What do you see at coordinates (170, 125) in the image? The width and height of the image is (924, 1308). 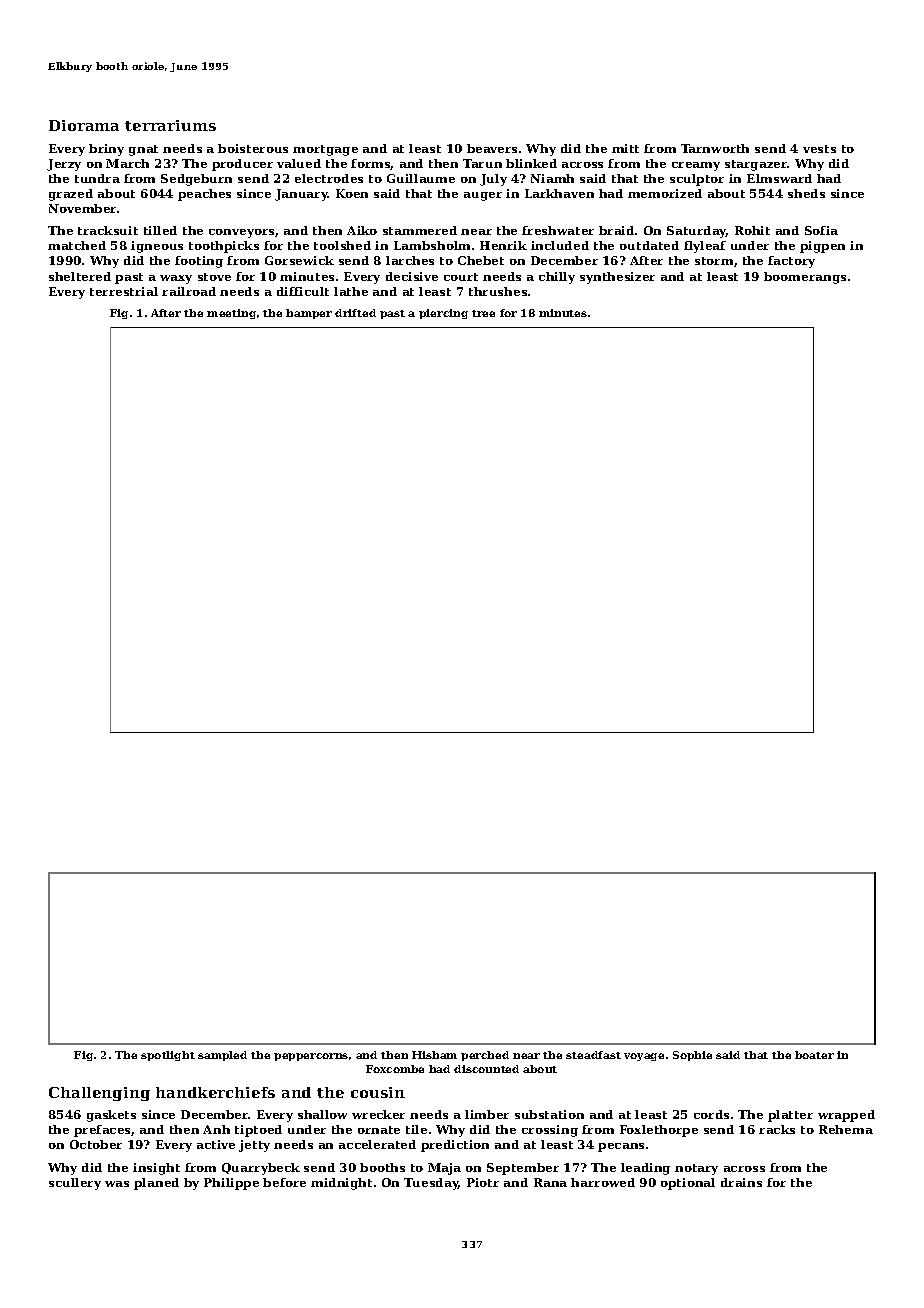 I see `terrariums` at bounding box center [170, 125].
